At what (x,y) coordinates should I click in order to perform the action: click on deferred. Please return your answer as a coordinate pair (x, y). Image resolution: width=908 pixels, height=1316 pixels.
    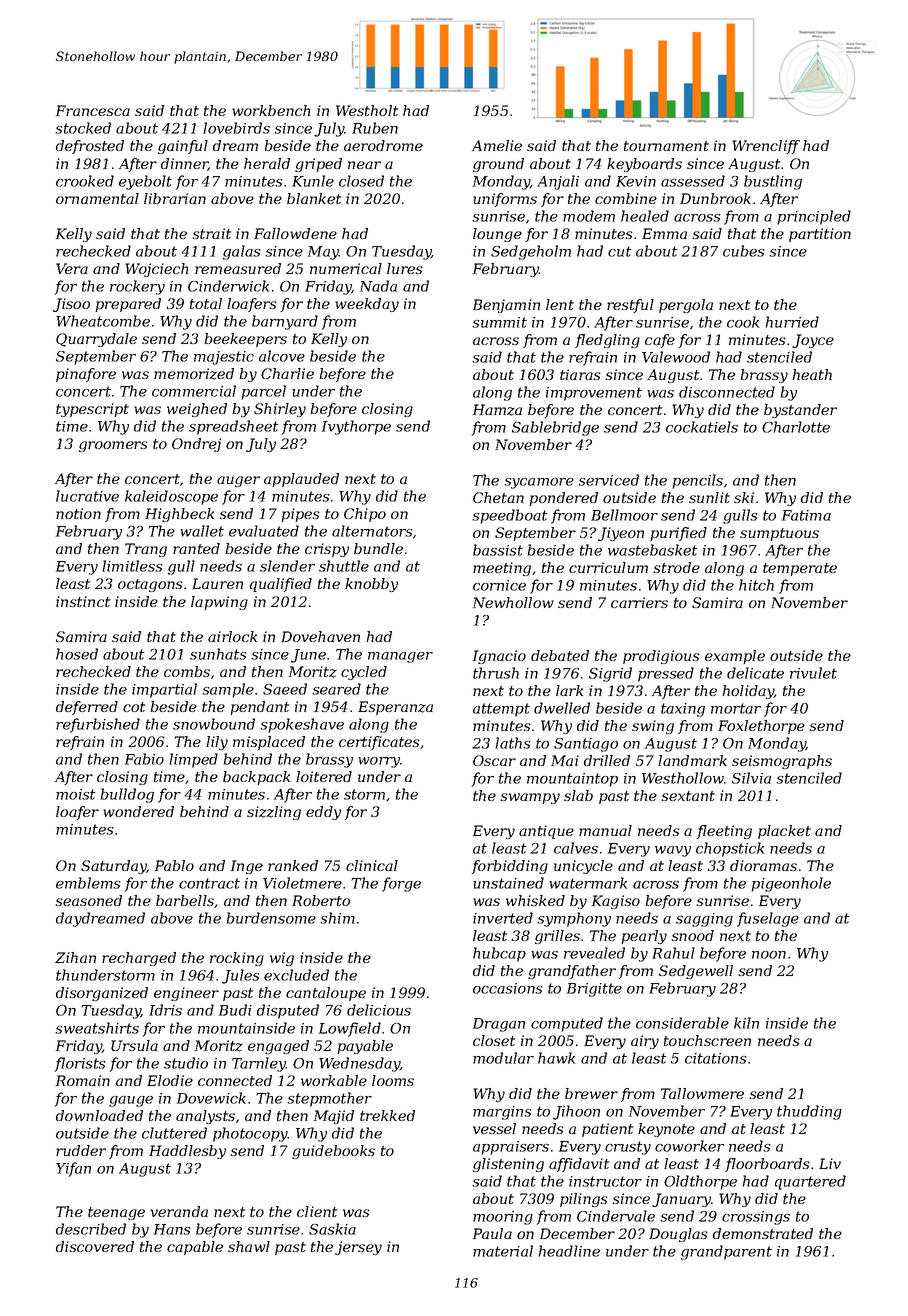
    Looking at the image, I should click on (87, 708).
